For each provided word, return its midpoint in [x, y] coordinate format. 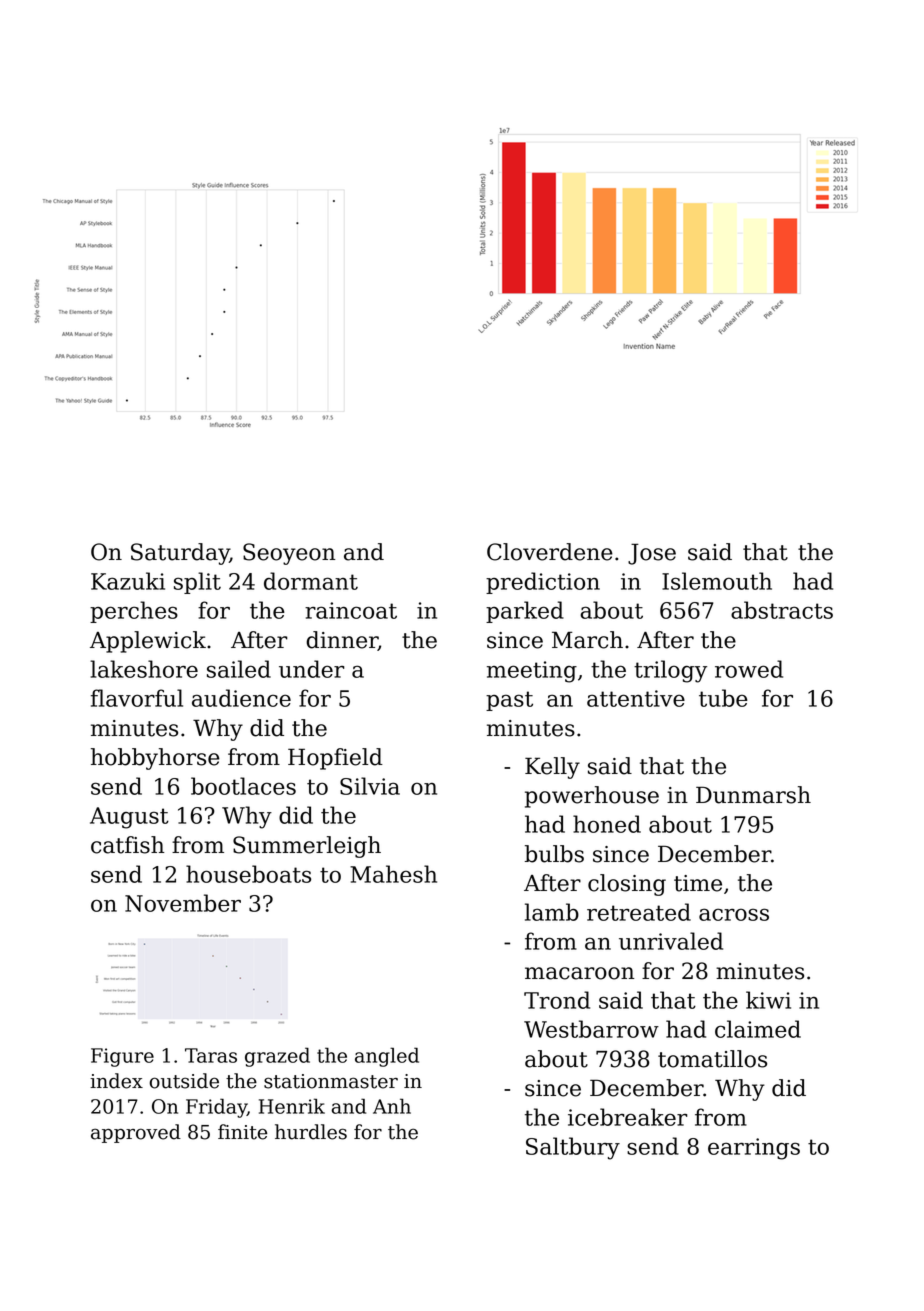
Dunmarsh [753, 795]
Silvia [370, 786]
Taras [211, 1055]
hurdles [311, 1132]
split [197, 583]
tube [723, 698]
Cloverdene [550, 552]
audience [241, 698]
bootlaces [243, 786]
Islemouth [717, 581]
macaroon [580, 973]
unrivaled [671, 941]
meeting [532, 672]
